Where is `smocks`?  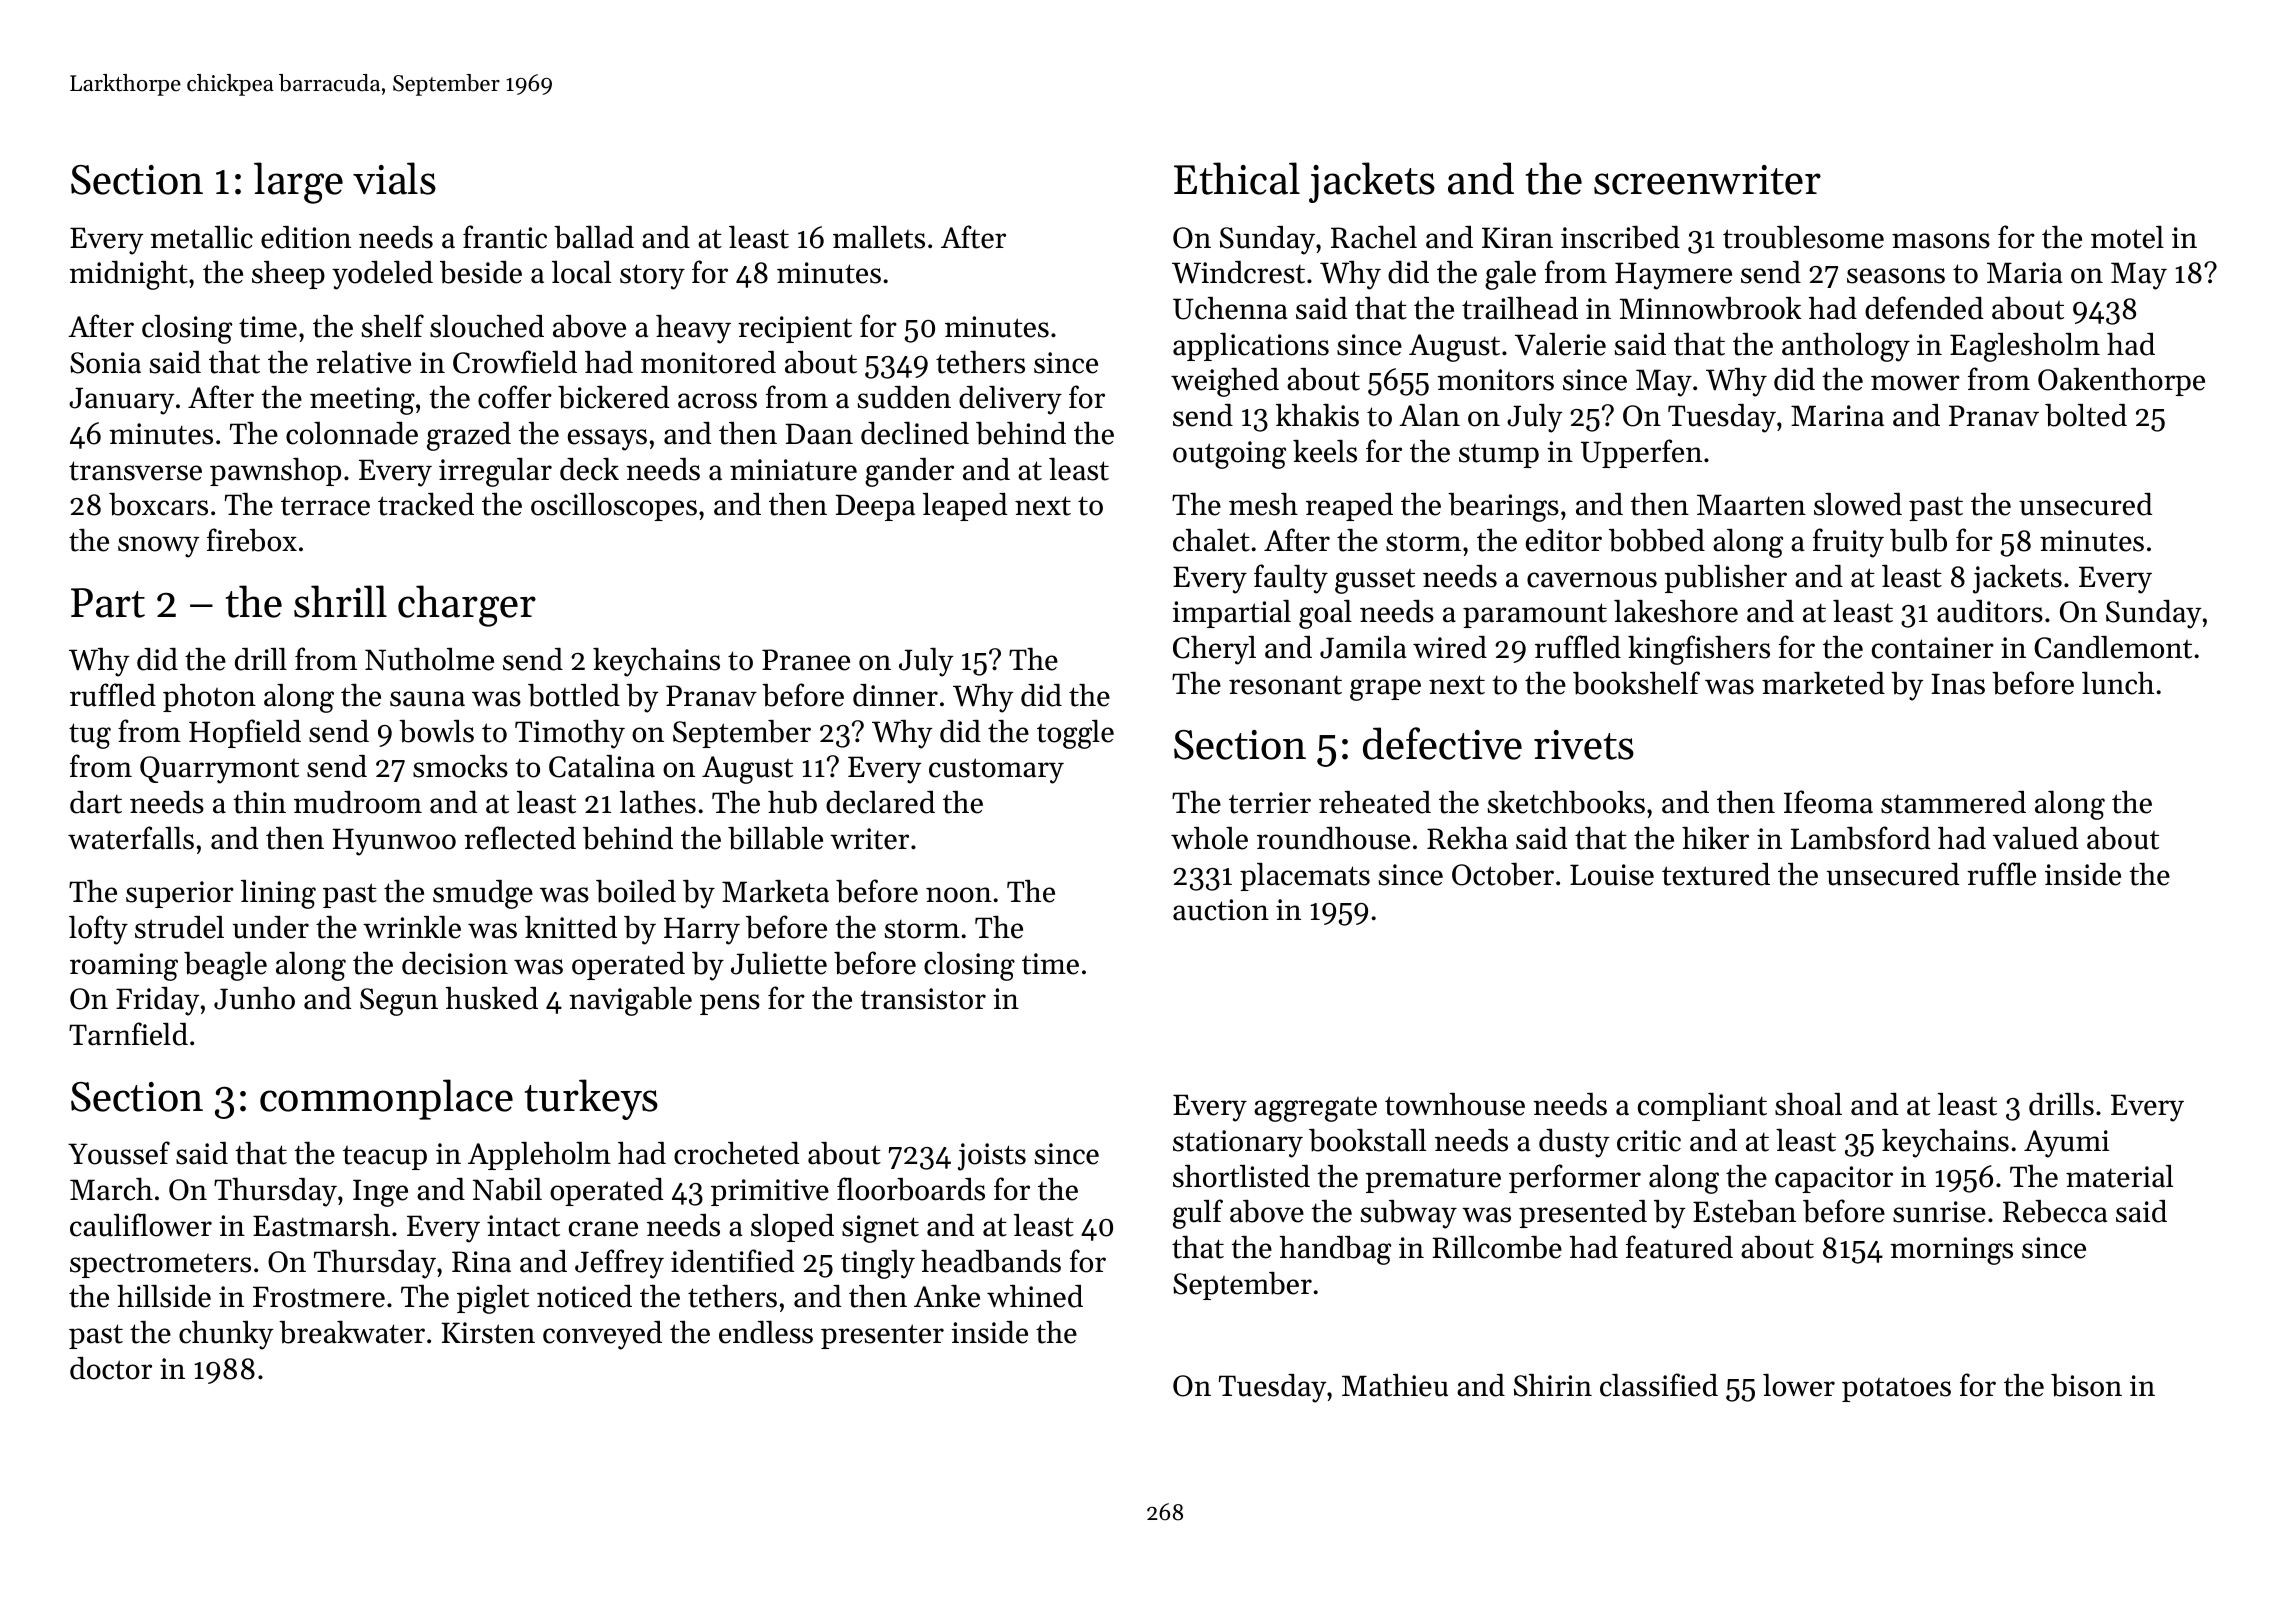
smocks is located at coordinates (460, 766).
